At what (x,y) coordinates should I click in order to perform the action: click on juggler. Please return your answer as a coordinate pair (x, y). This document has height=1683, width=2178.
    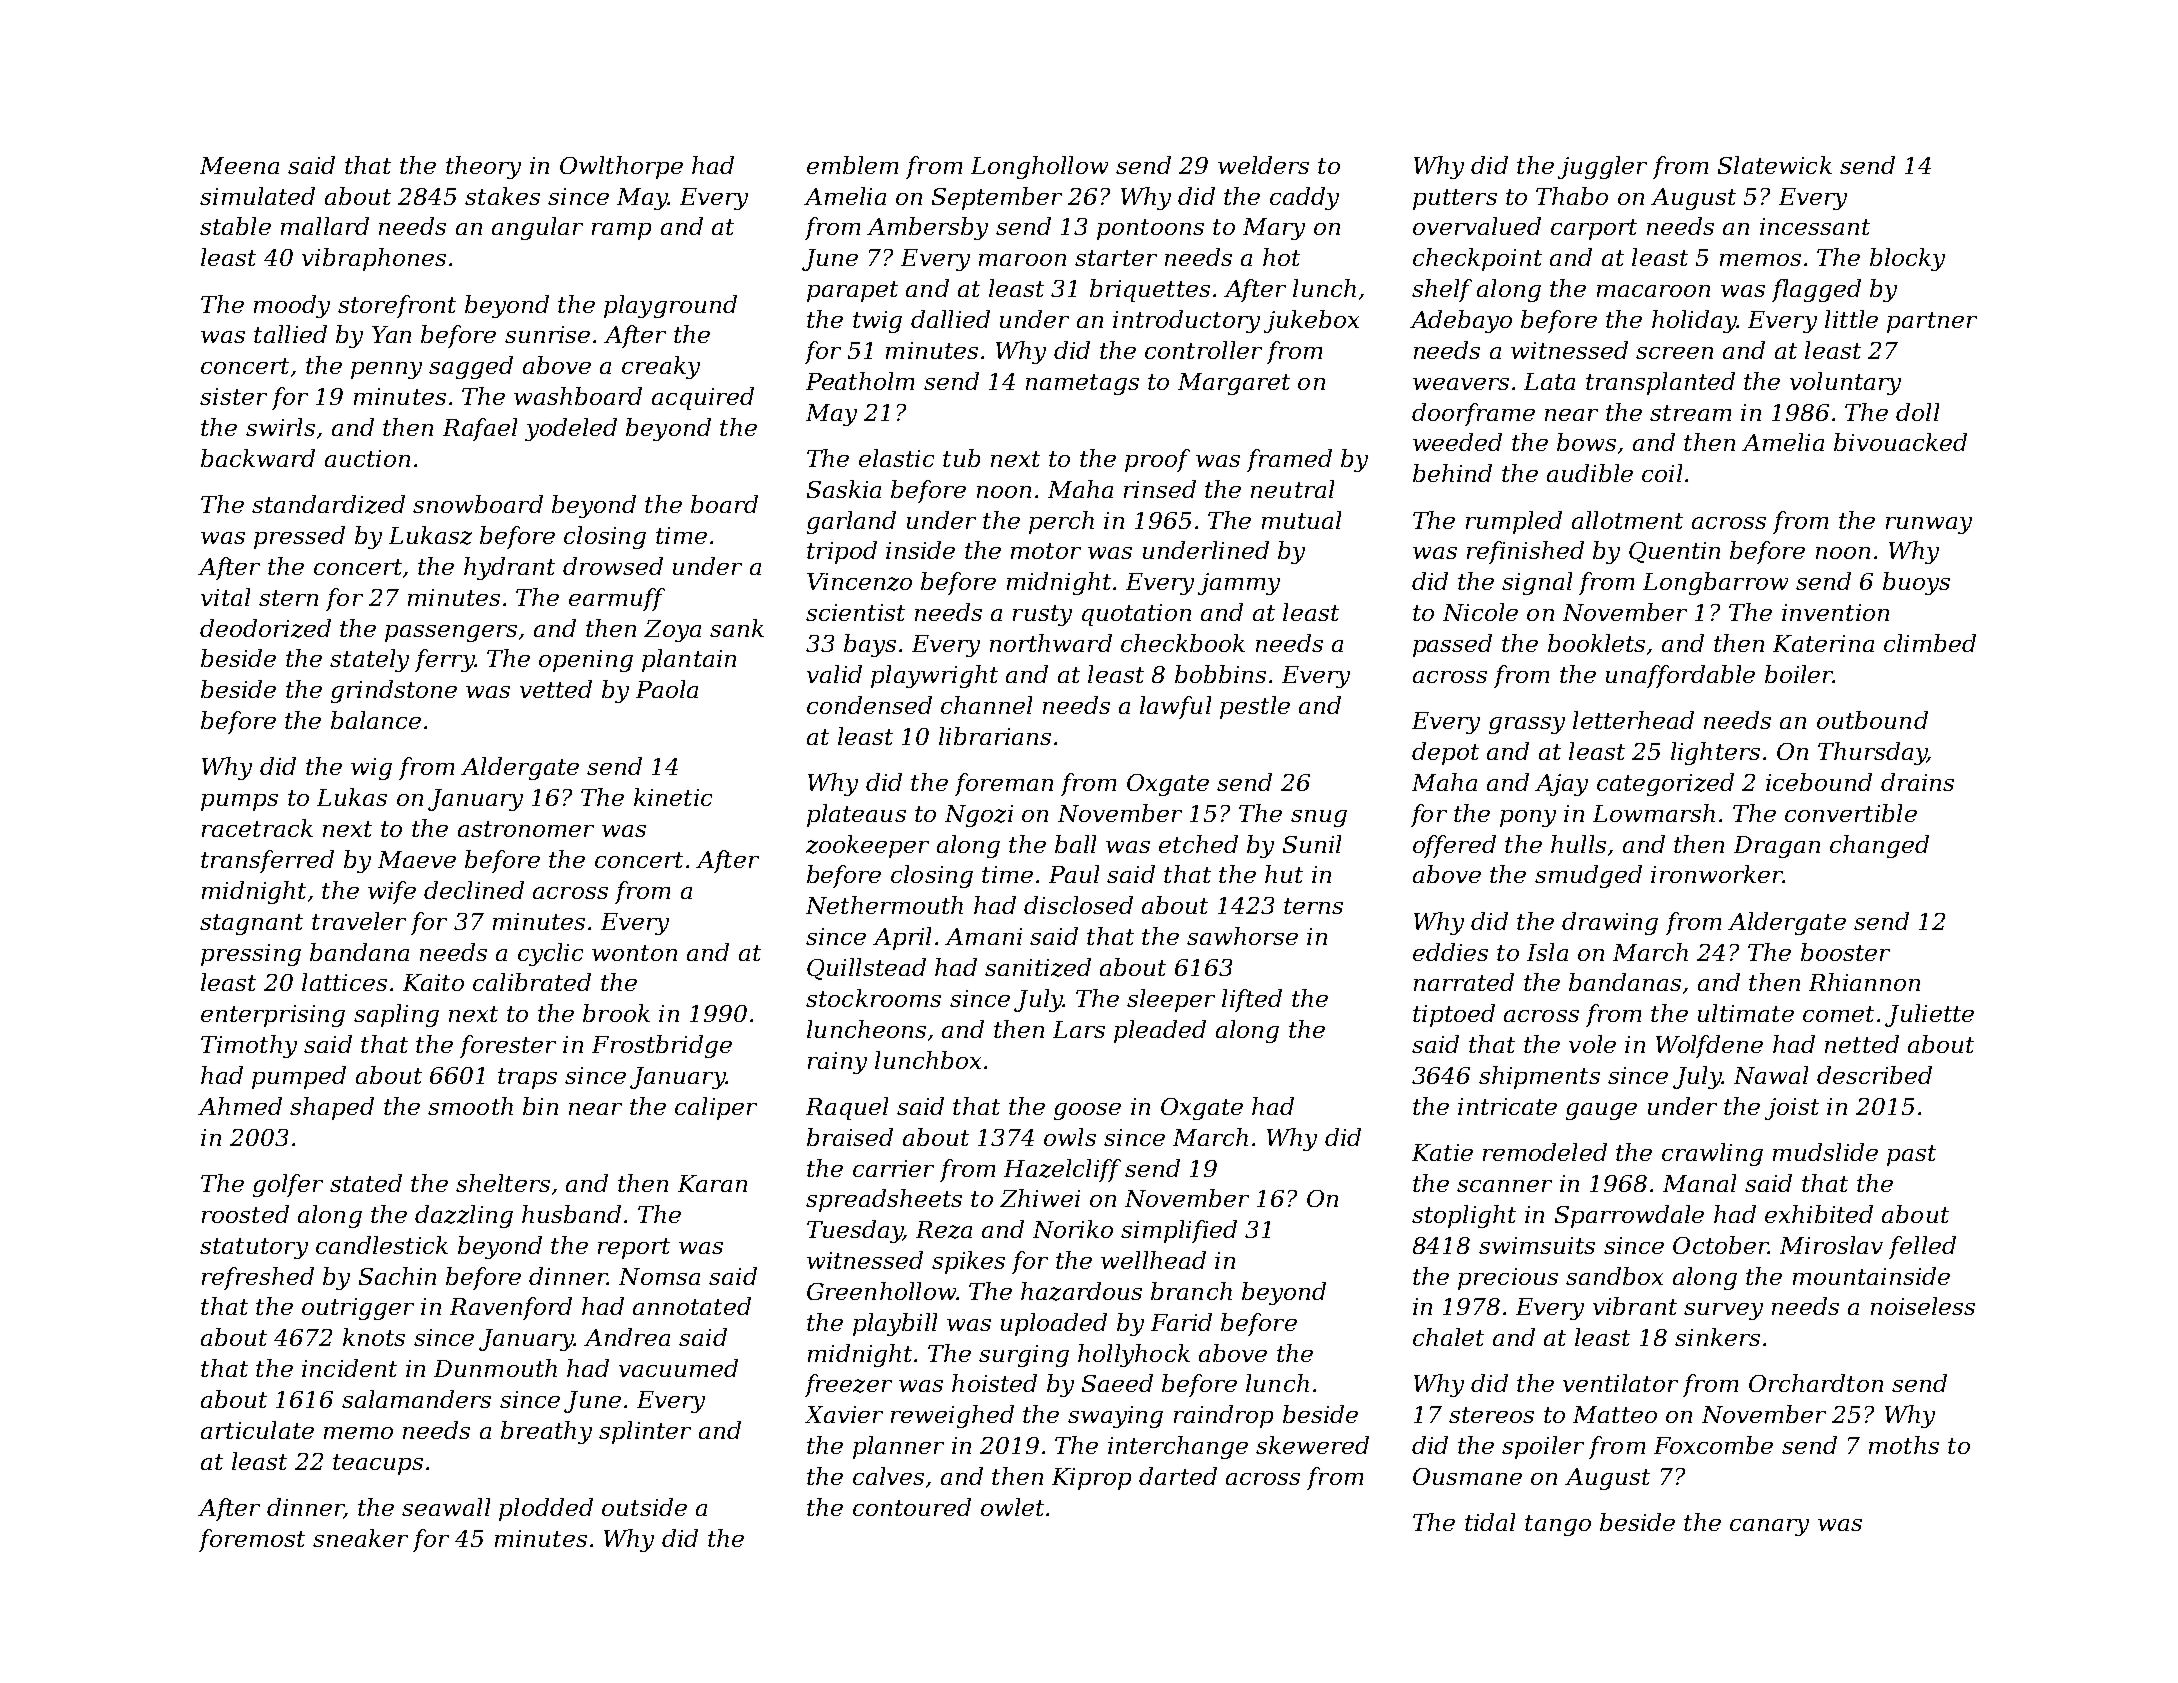
    Looking at the image, I should click on (1602, 167).
